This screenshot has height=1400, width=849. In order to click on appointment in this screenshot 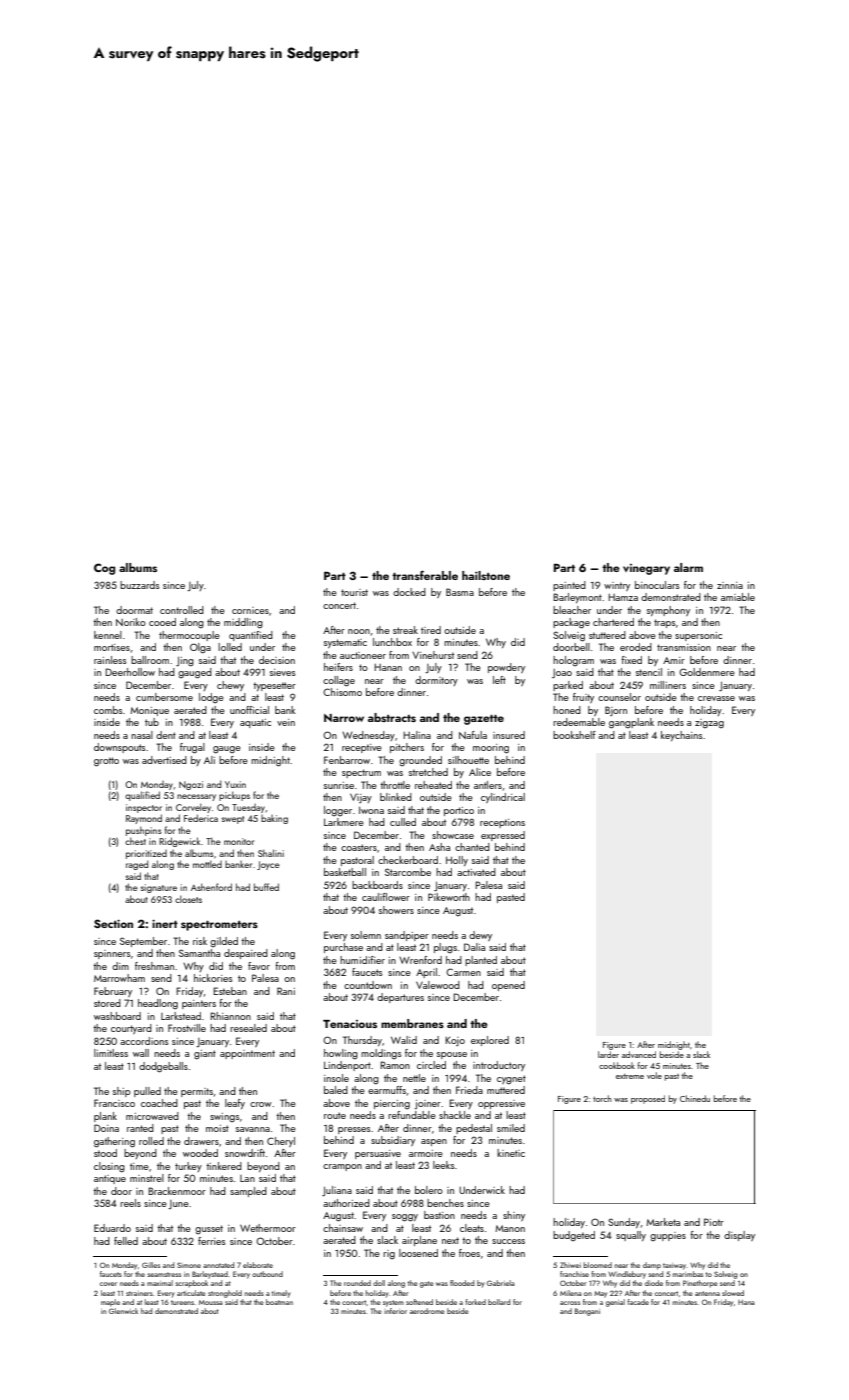, I will do `click(247, 1054)`.
